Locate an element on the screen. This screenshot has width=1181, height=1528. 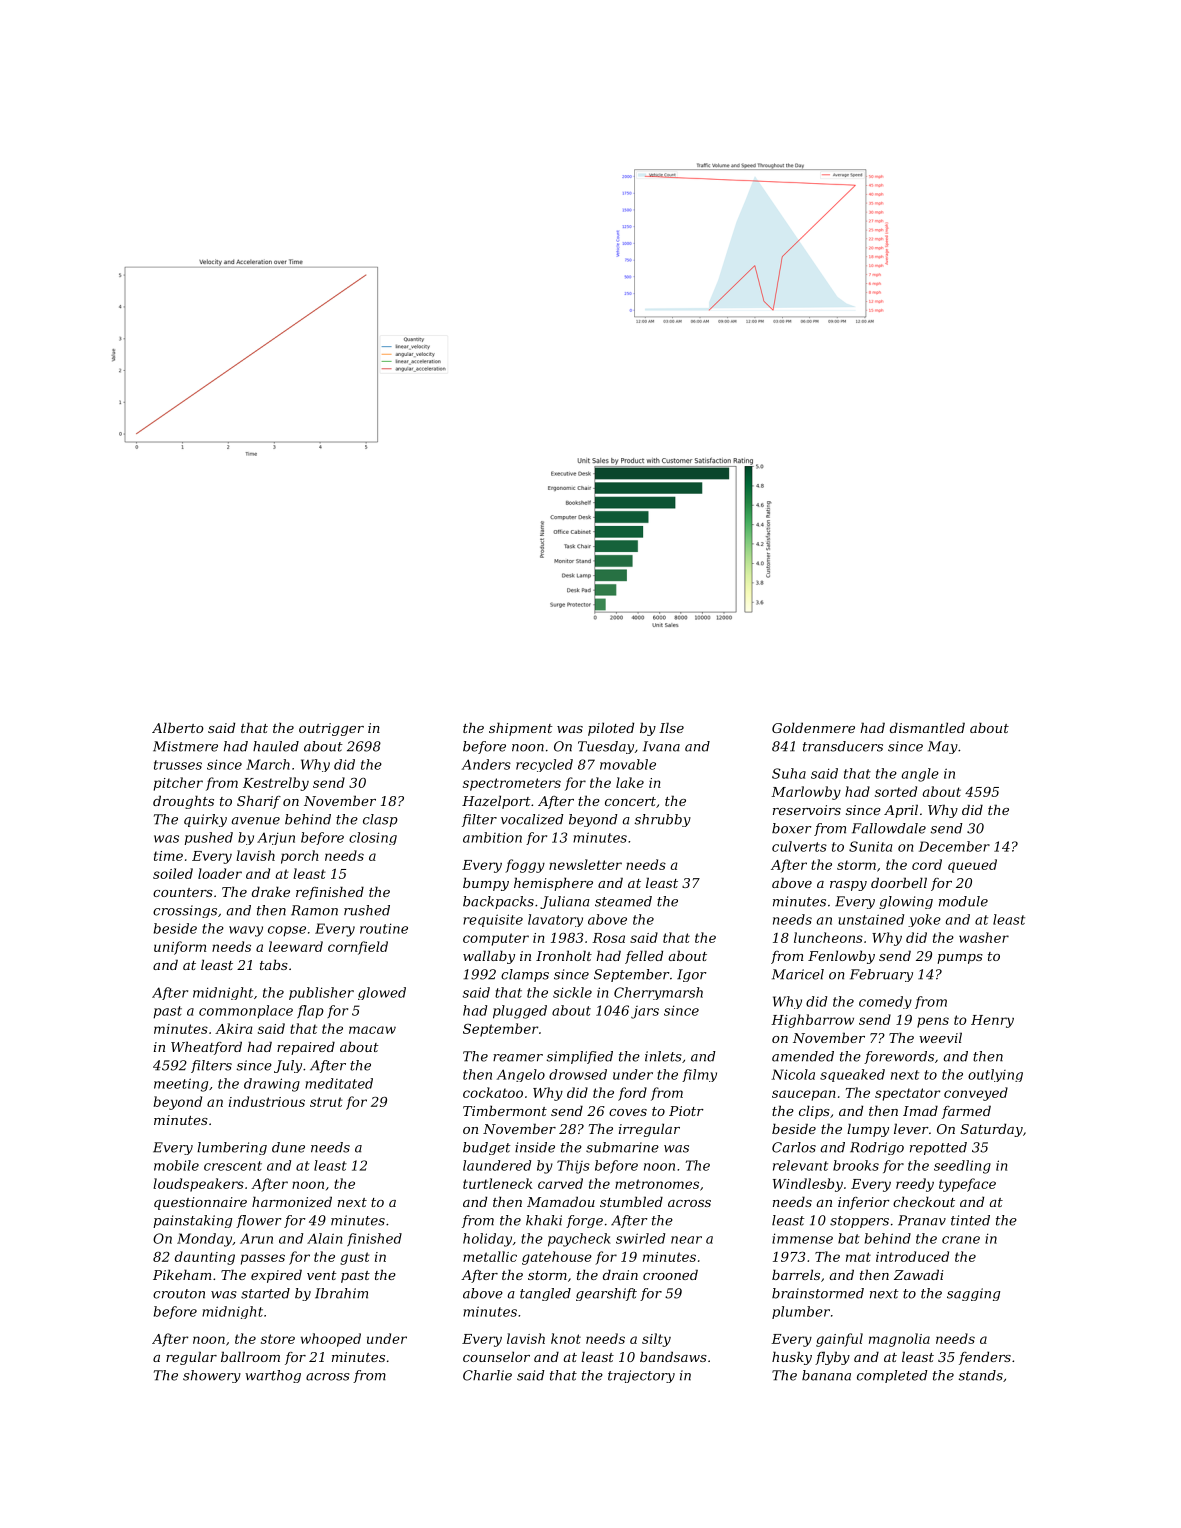
warthog is located at coordinates (273, 1376).
